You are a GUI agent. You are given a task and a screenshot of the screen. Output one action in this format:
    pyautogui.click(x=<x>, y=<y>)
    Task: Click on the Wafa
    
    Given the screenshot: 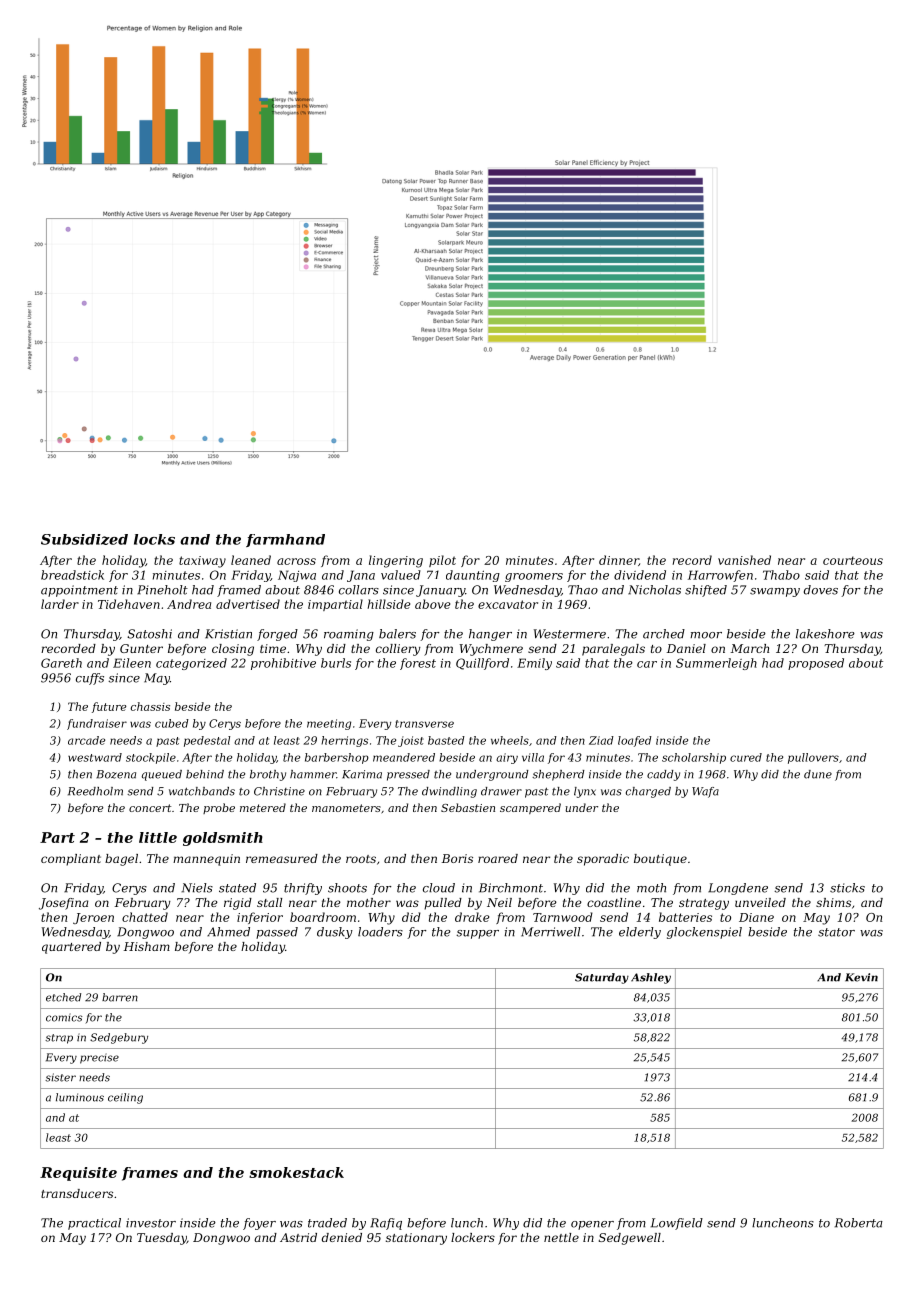 What is the action you would take?
    pyautogui.click(x=705, y=792)
